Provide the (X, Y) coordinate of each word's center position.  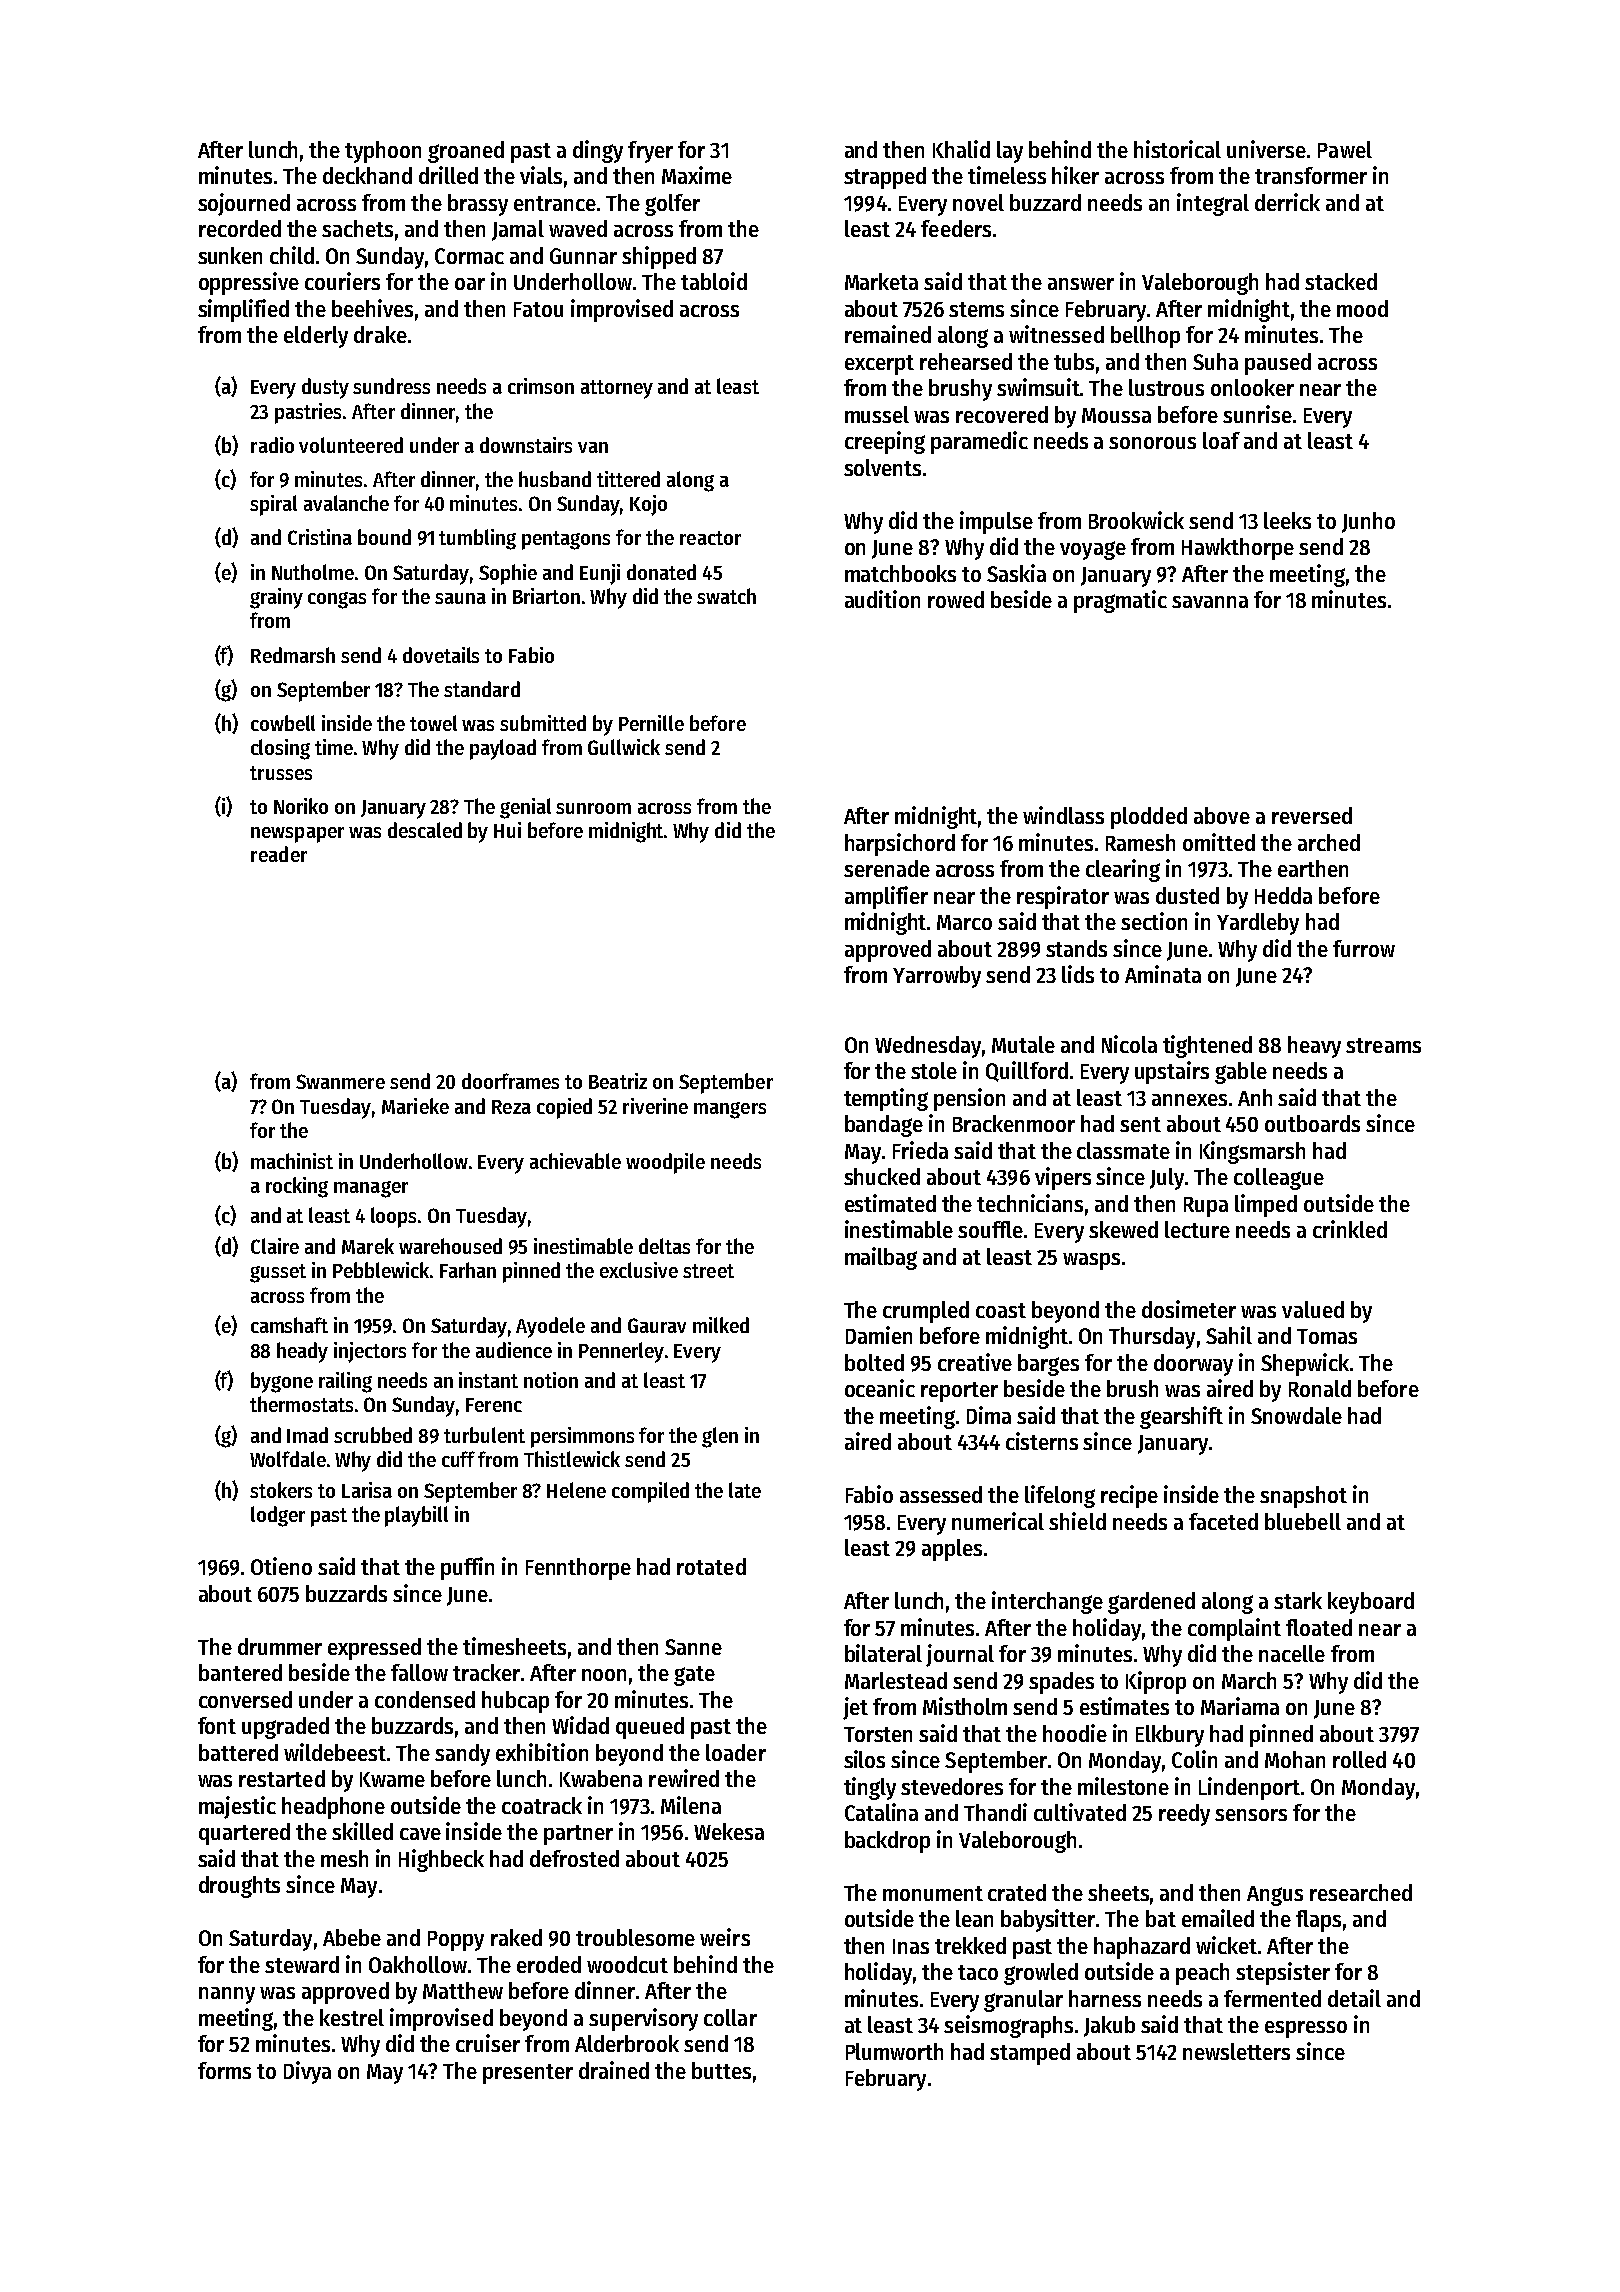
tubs (1074, 361)
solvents (882, 467)
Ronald (1320, 1388)
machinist (292, 1161)
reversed (1312, 815)
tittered (628, 479)
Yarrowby (937, 977)
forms (224, 2070)
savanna (1210, 602)
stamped (1030, 2054)
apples (952, 1550)
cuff (458, 1459)
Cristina (320, 537)
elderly (316, 337)
